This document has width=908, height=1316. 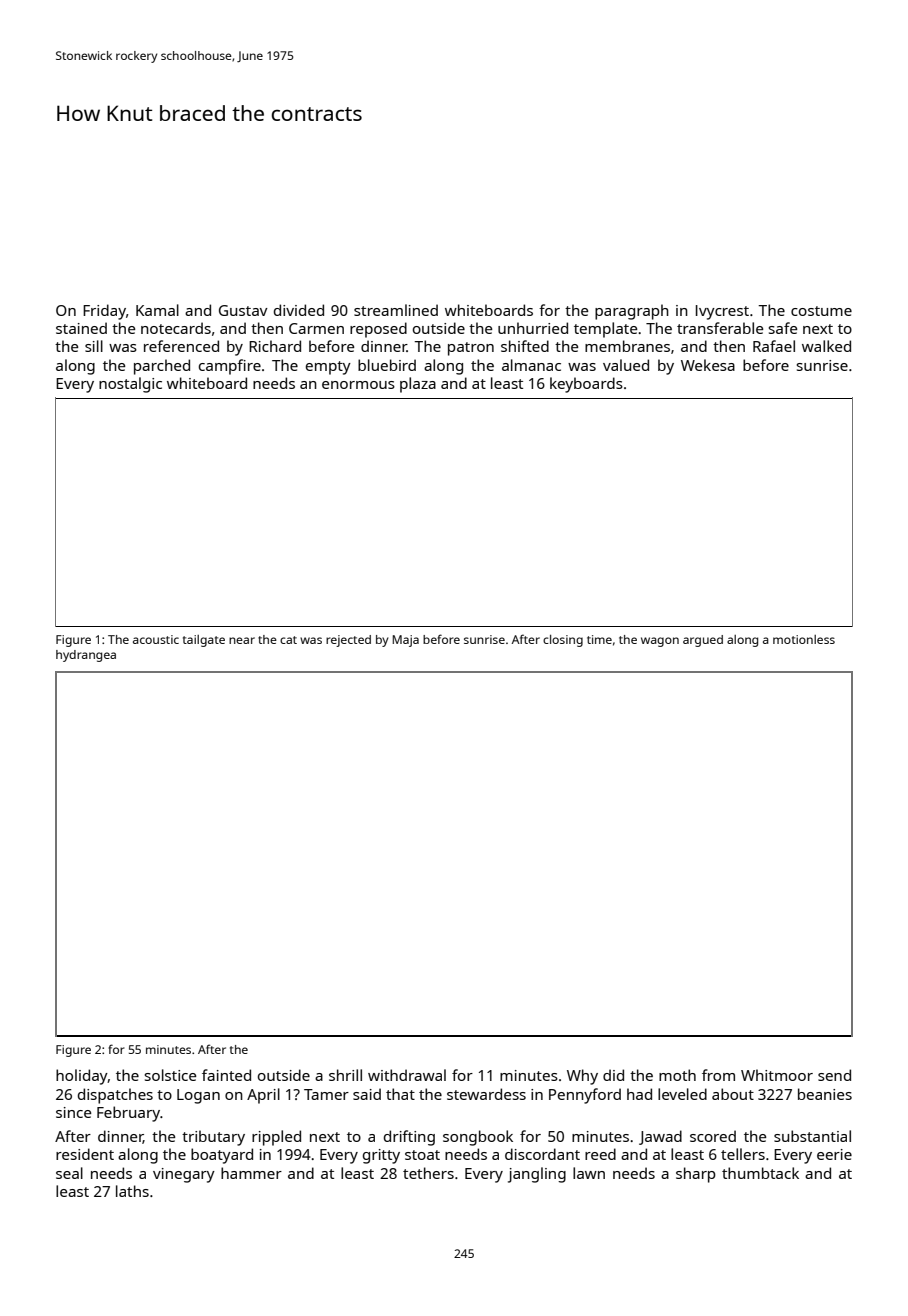 What do you see at coordinates (804, 639) in the document?
I see `motionless` at bounding box center [804, 639].
